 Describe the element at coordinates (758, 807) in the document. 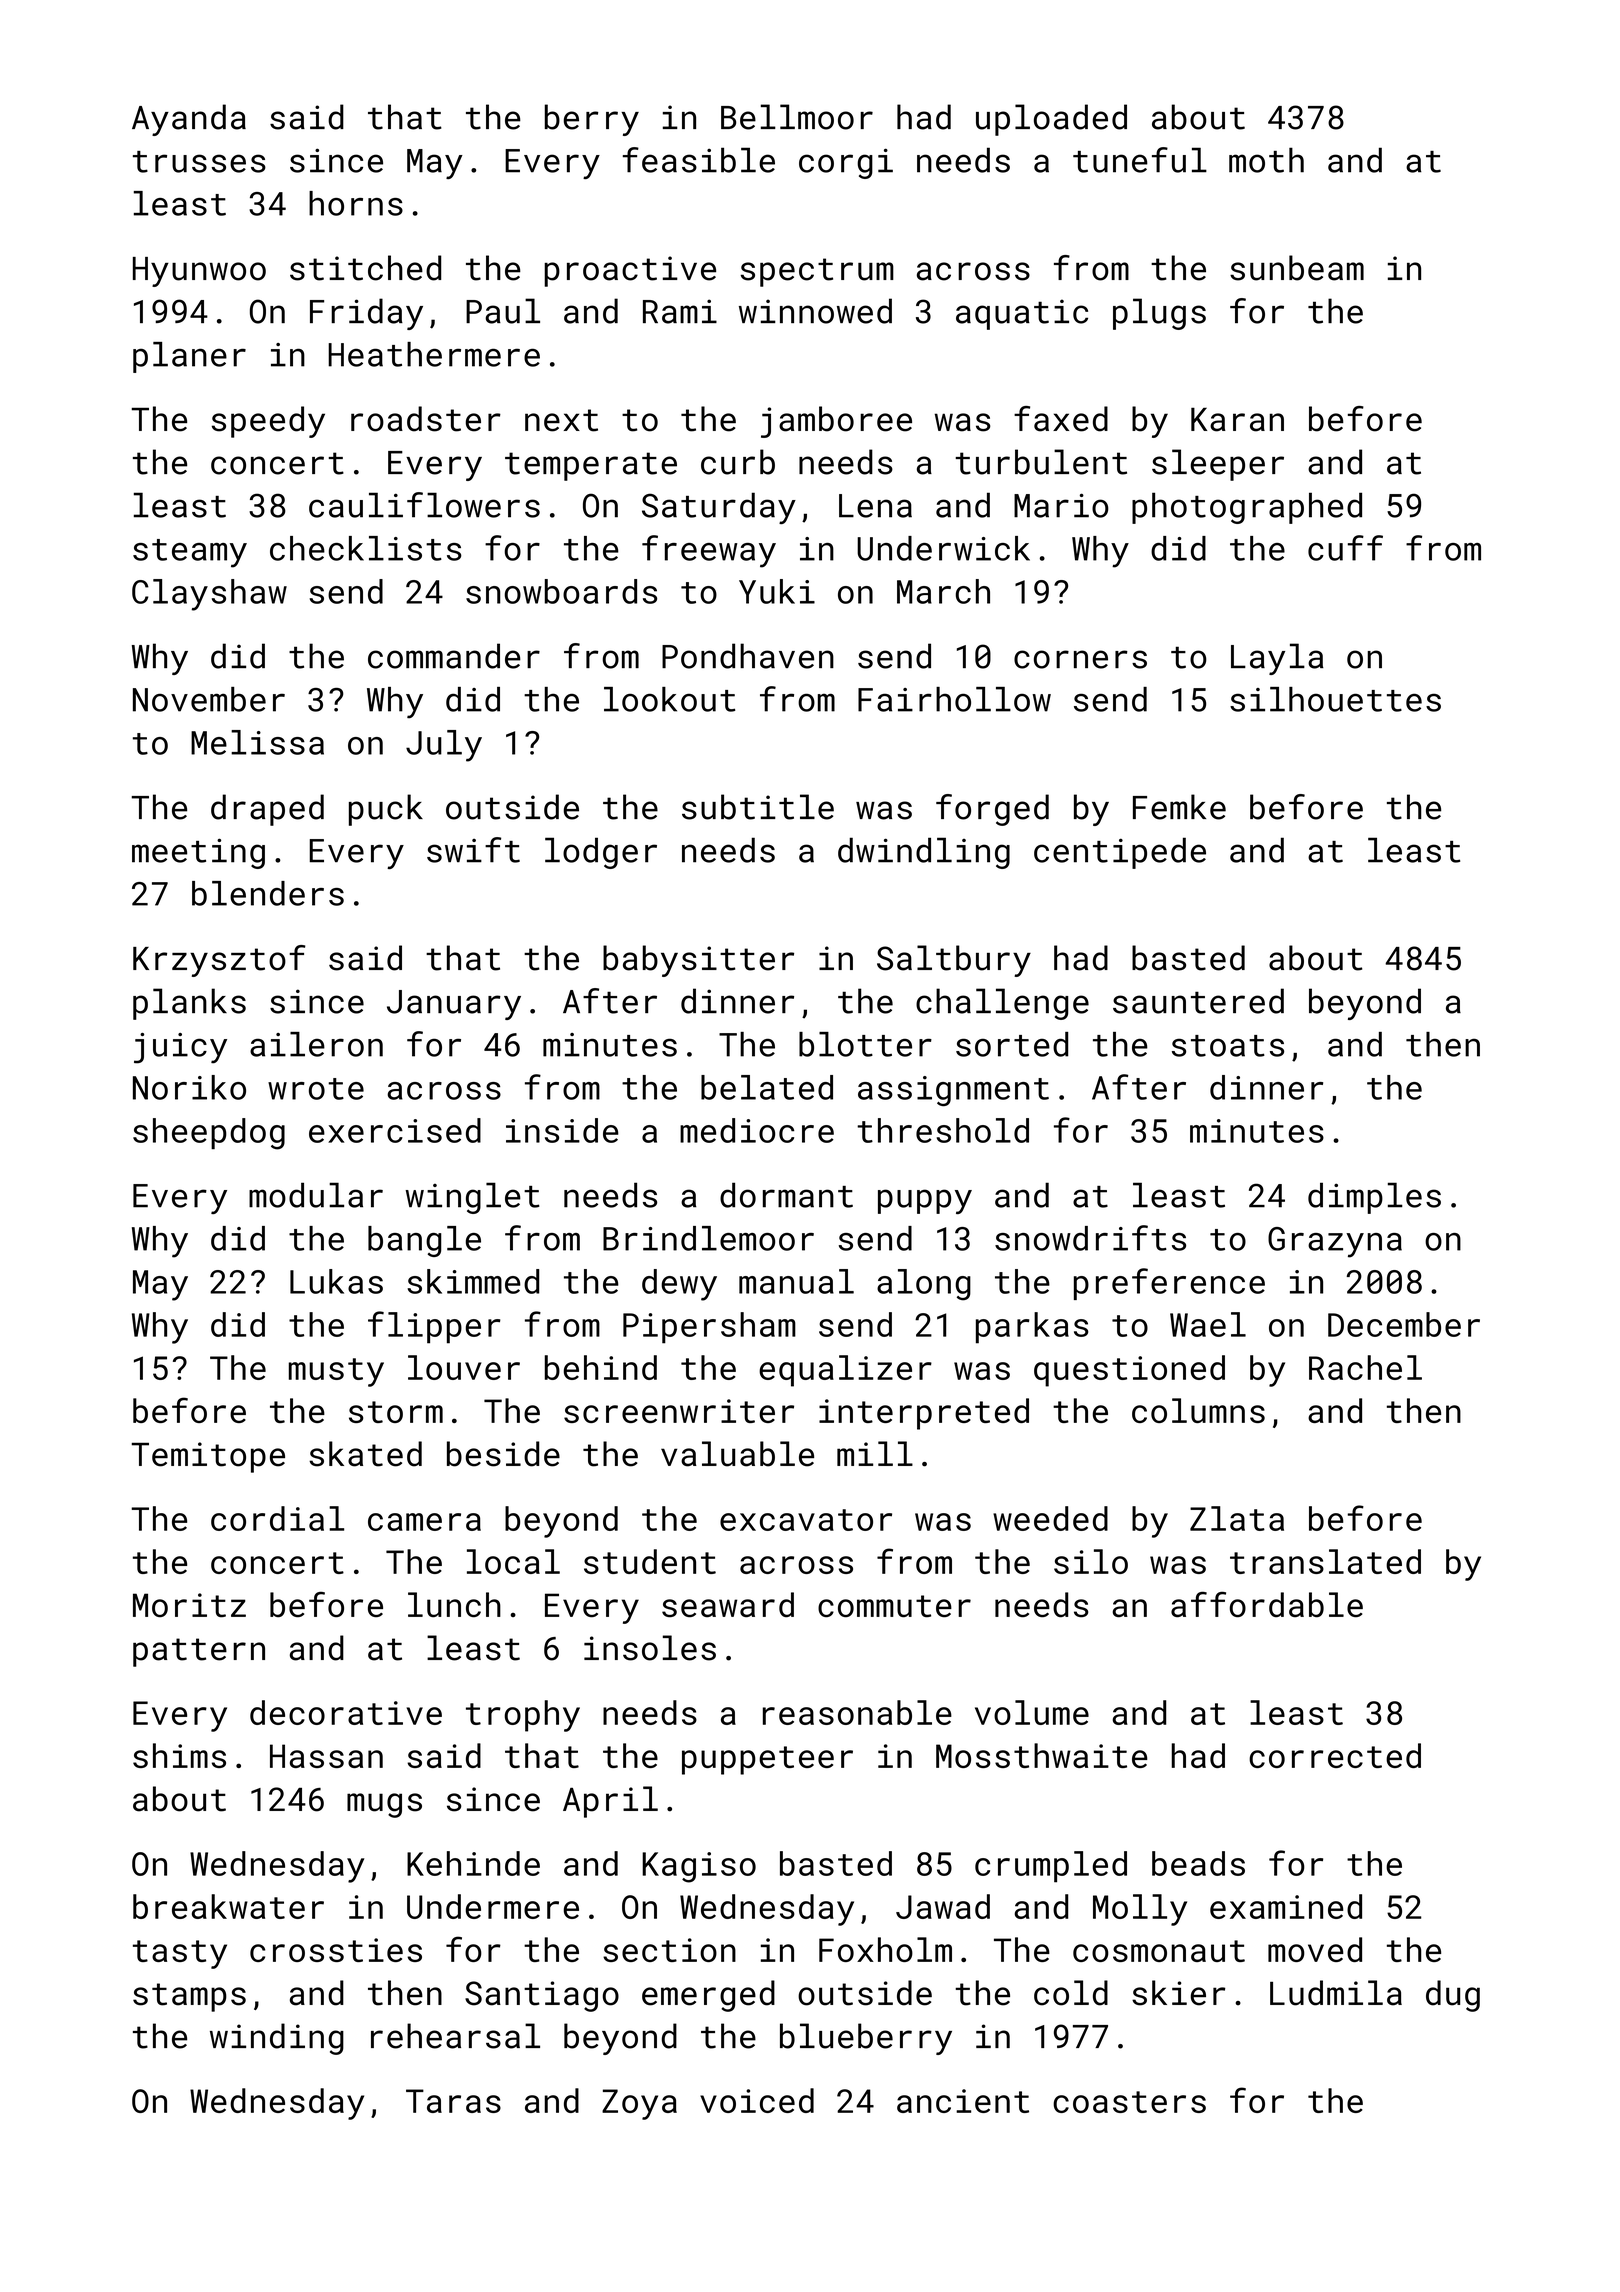

I see `subtitle` at that location.
